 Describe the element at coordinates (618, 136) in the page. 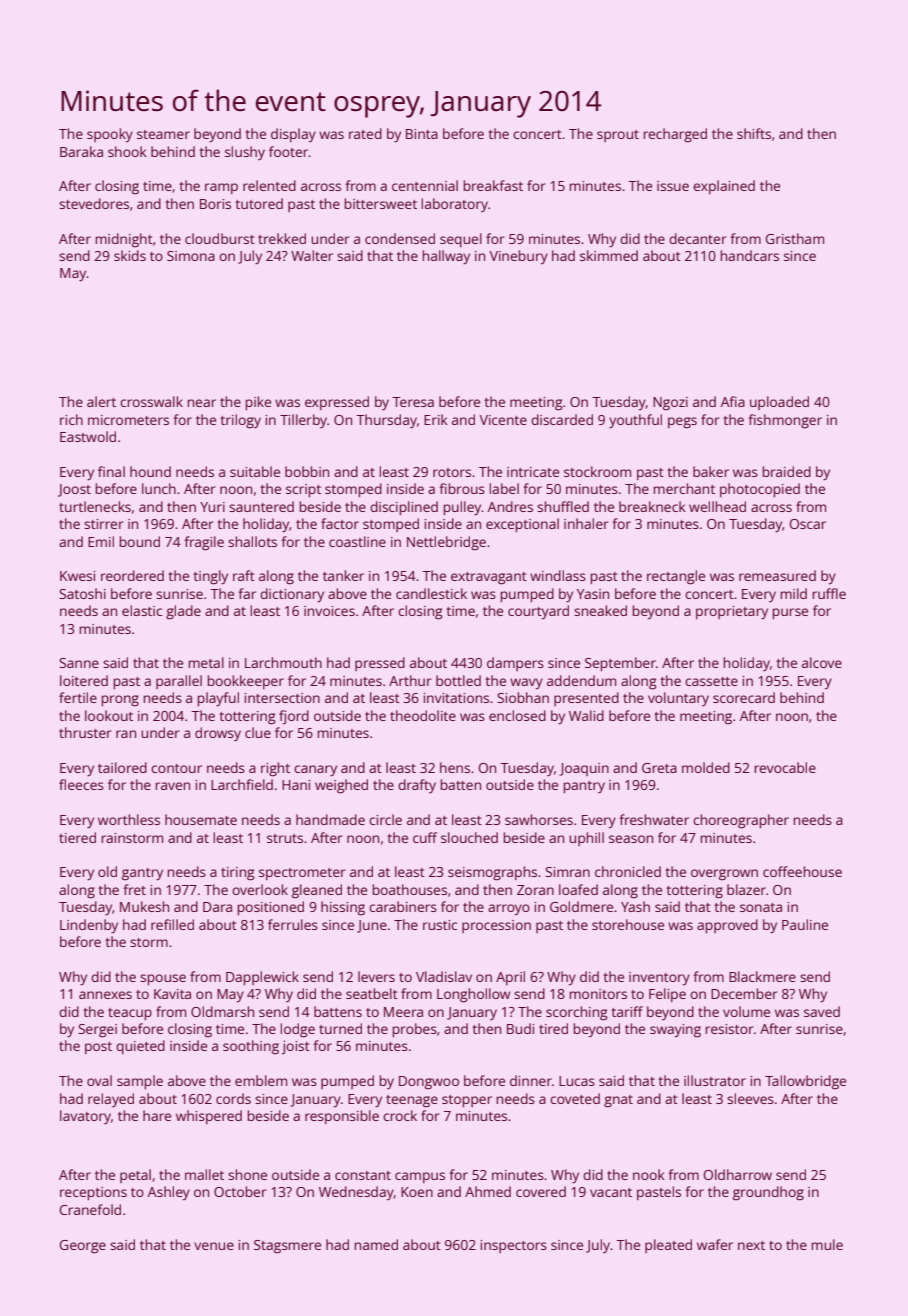

I see `sprout` at that location.
